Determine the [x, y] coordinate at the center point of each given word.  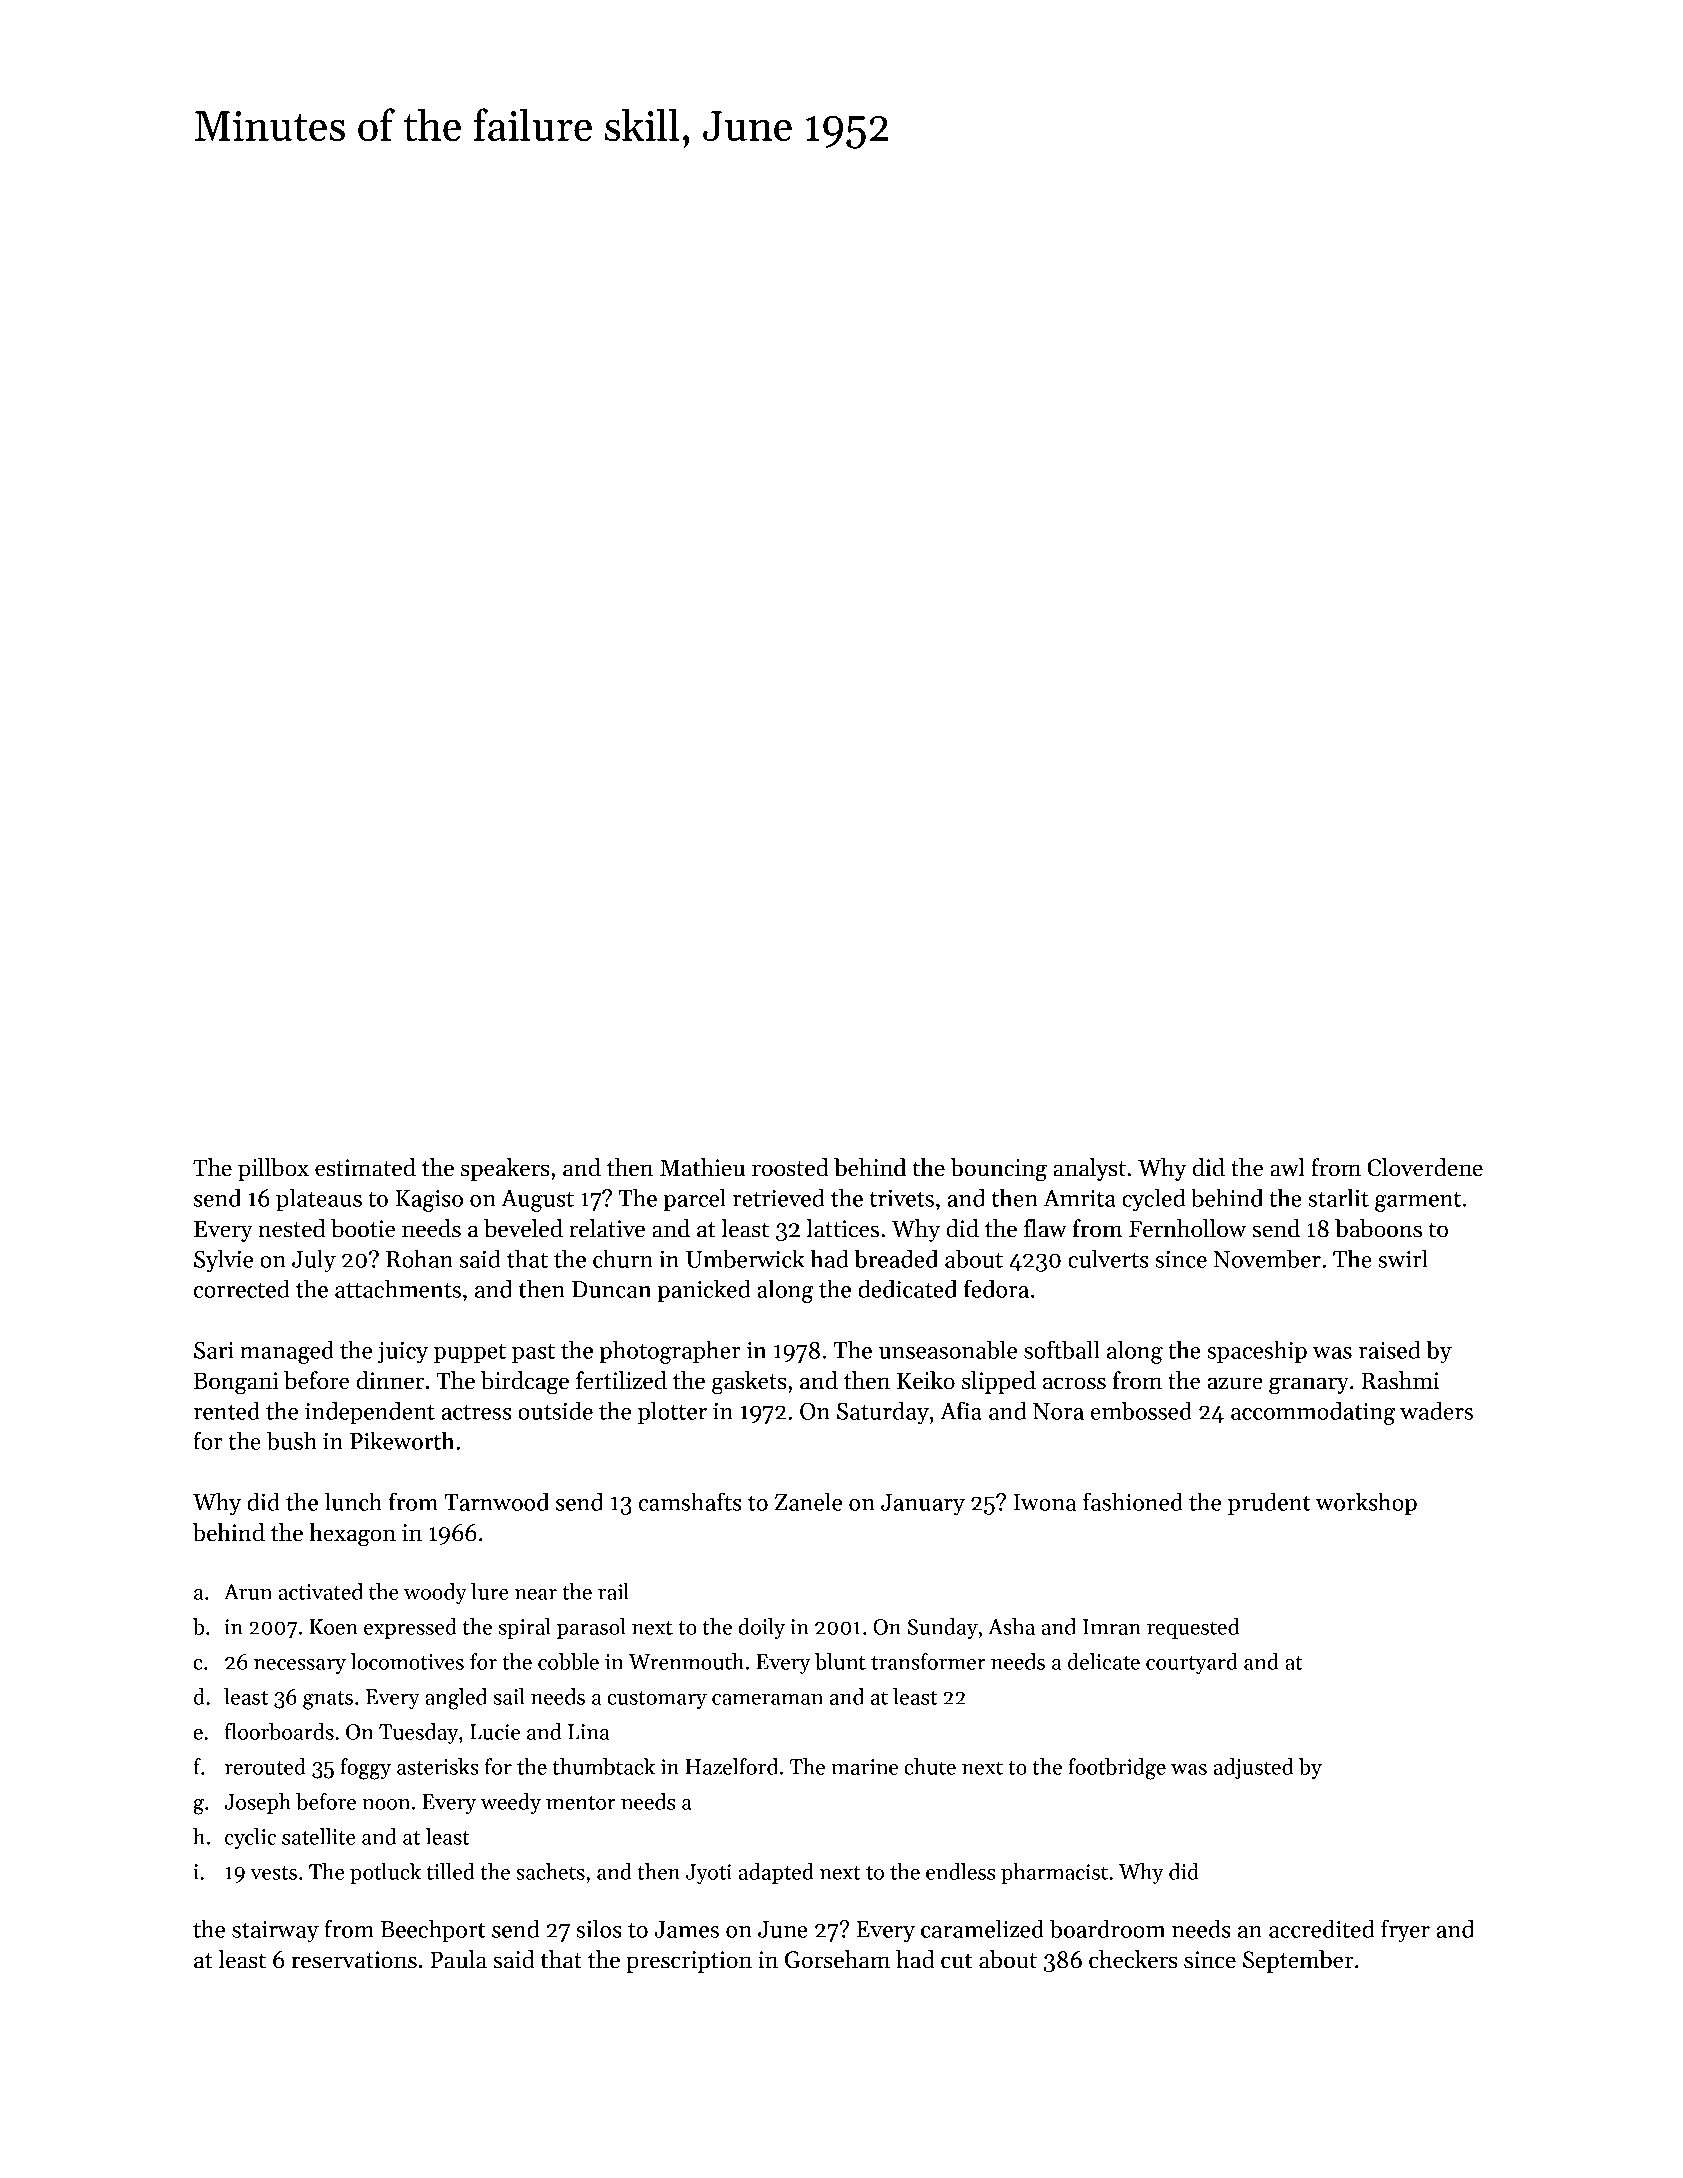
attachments [398, 1288]
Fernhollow [1187, 1228]
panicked [703, 1291]
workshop [1366, 1504]
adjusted [1253, 1768]
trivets [902, 1198]
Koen [333, 1627]
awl [1287, 1167]
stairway [275, 1932]
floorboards [279, 1731]
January [923, 1505]
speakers [505, 1169]
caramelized [982, 1928]
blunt [840, 1661]
